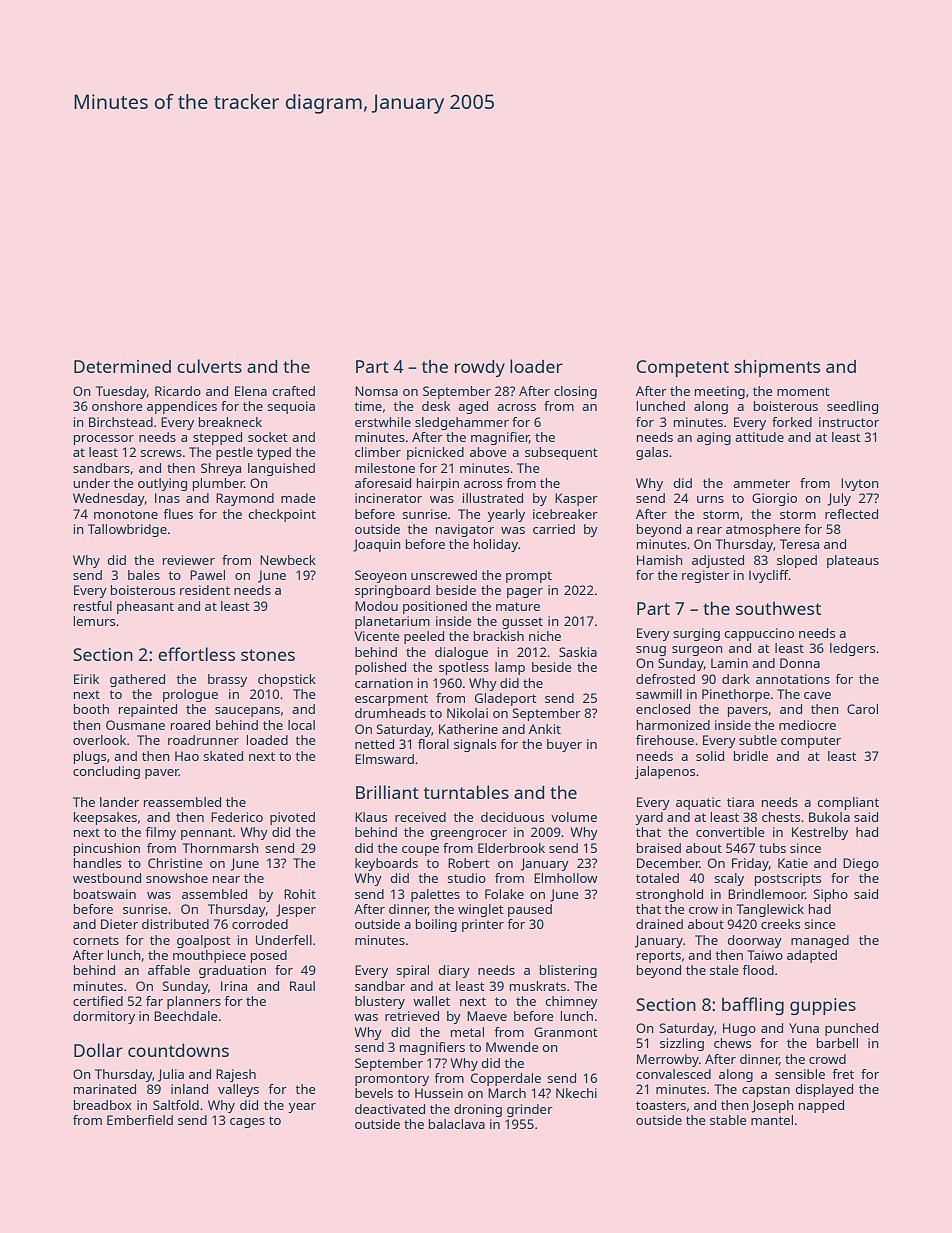 The width and height of the page is (952, 1233). I want to click on Christine, so click(175, 863).
